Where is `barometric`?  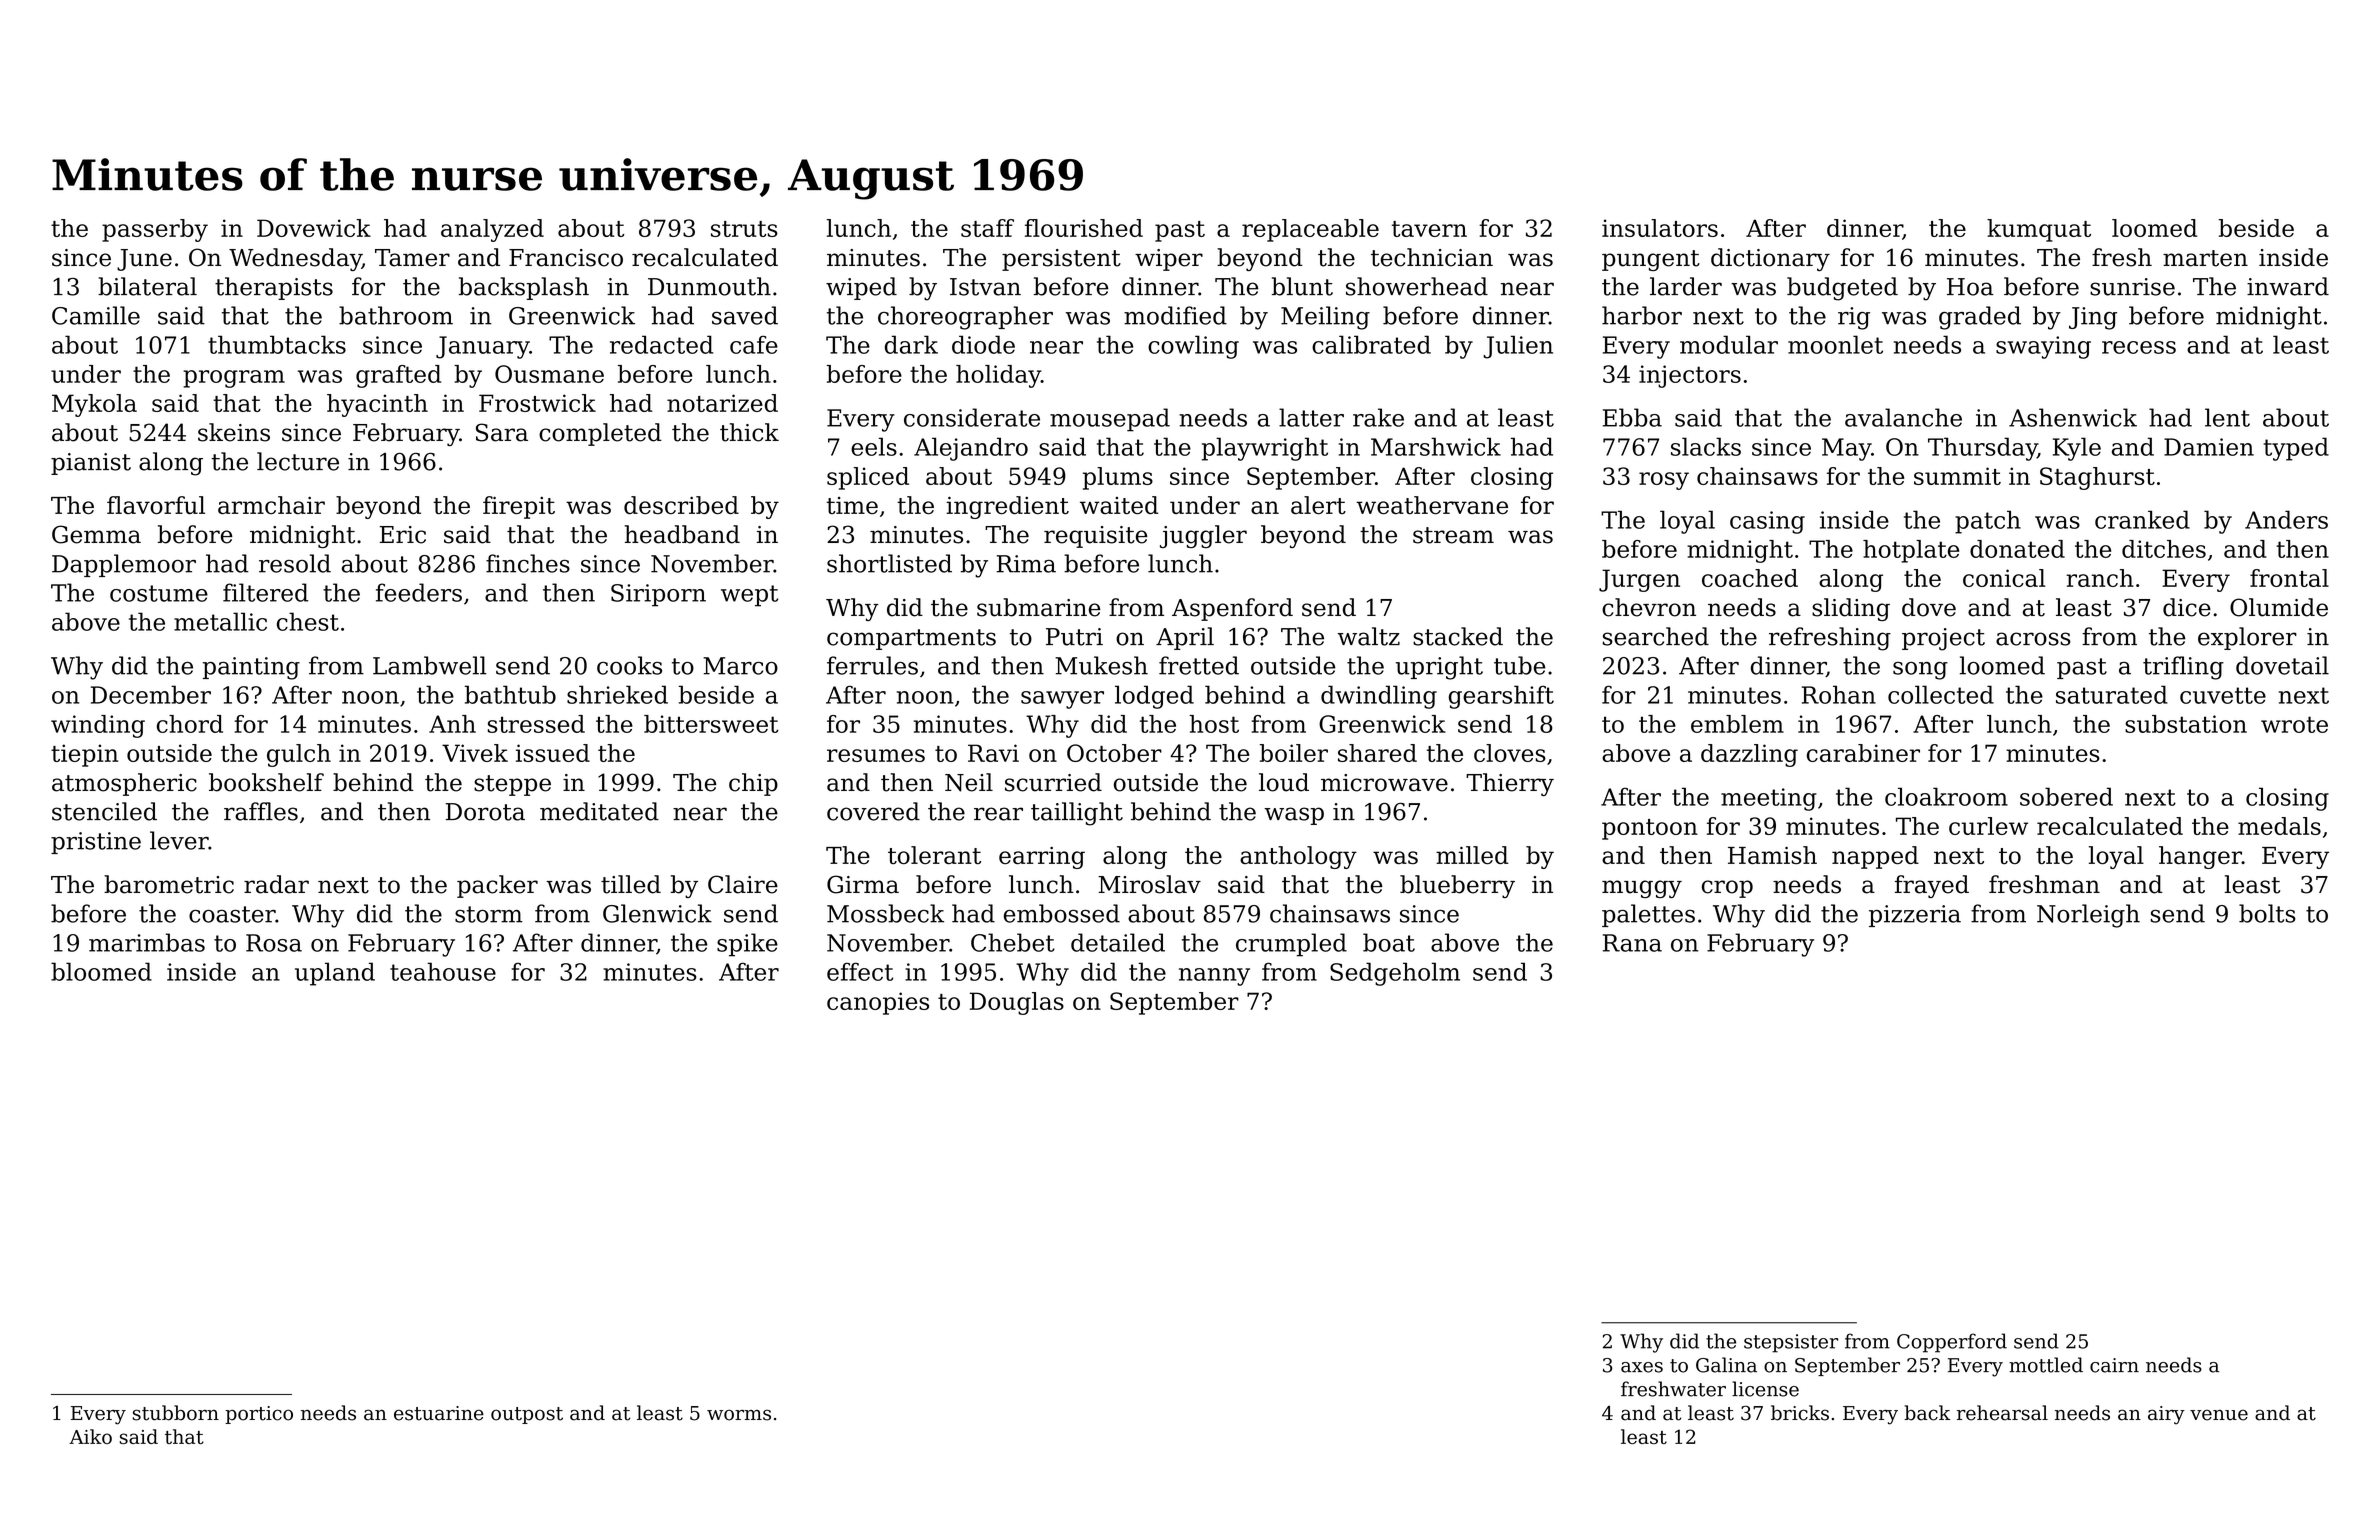 barometric is located at coordinates (169, 884).
